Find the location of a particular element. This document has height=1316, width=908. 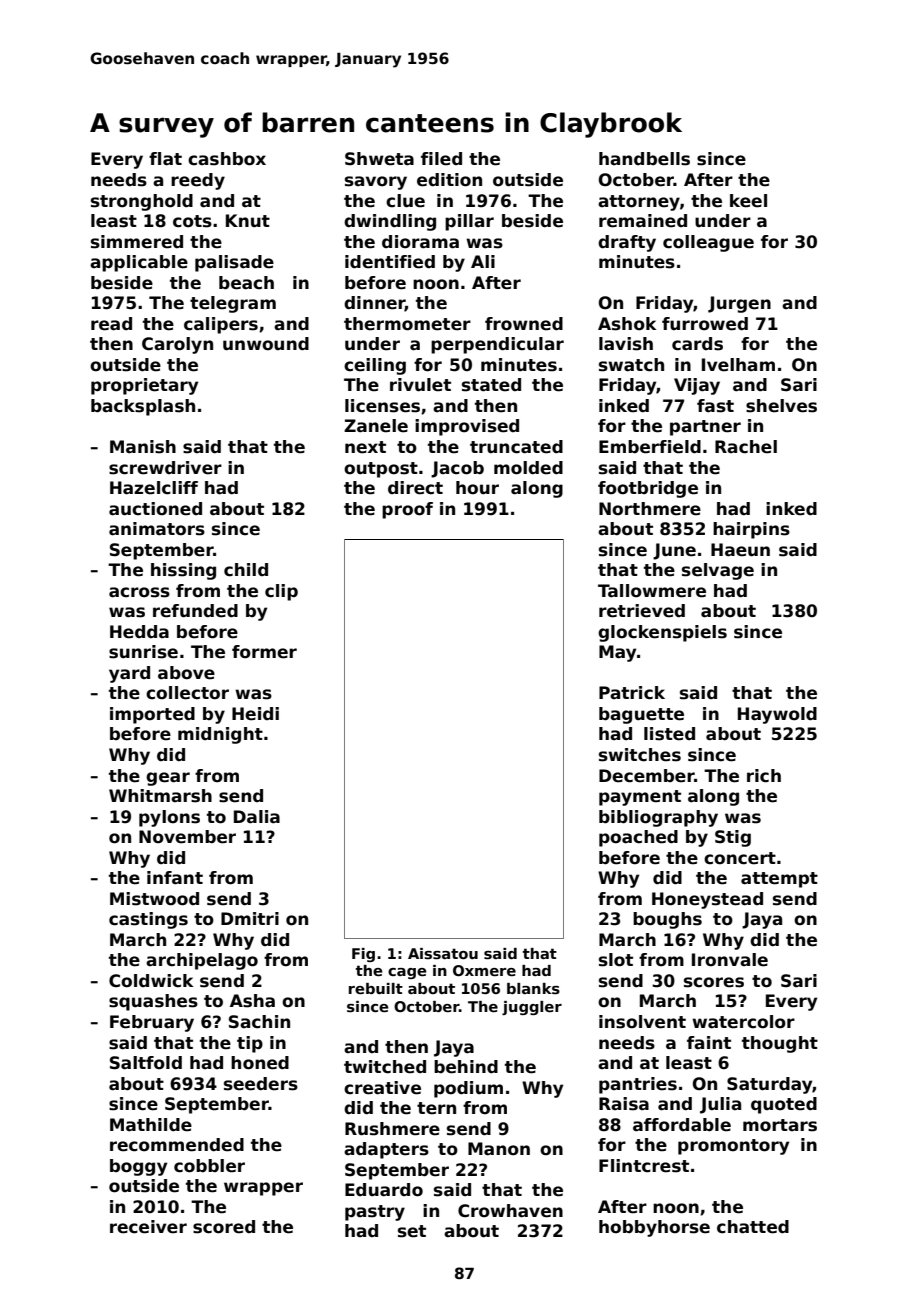

chatted is located at coordinates (753, 1227).
